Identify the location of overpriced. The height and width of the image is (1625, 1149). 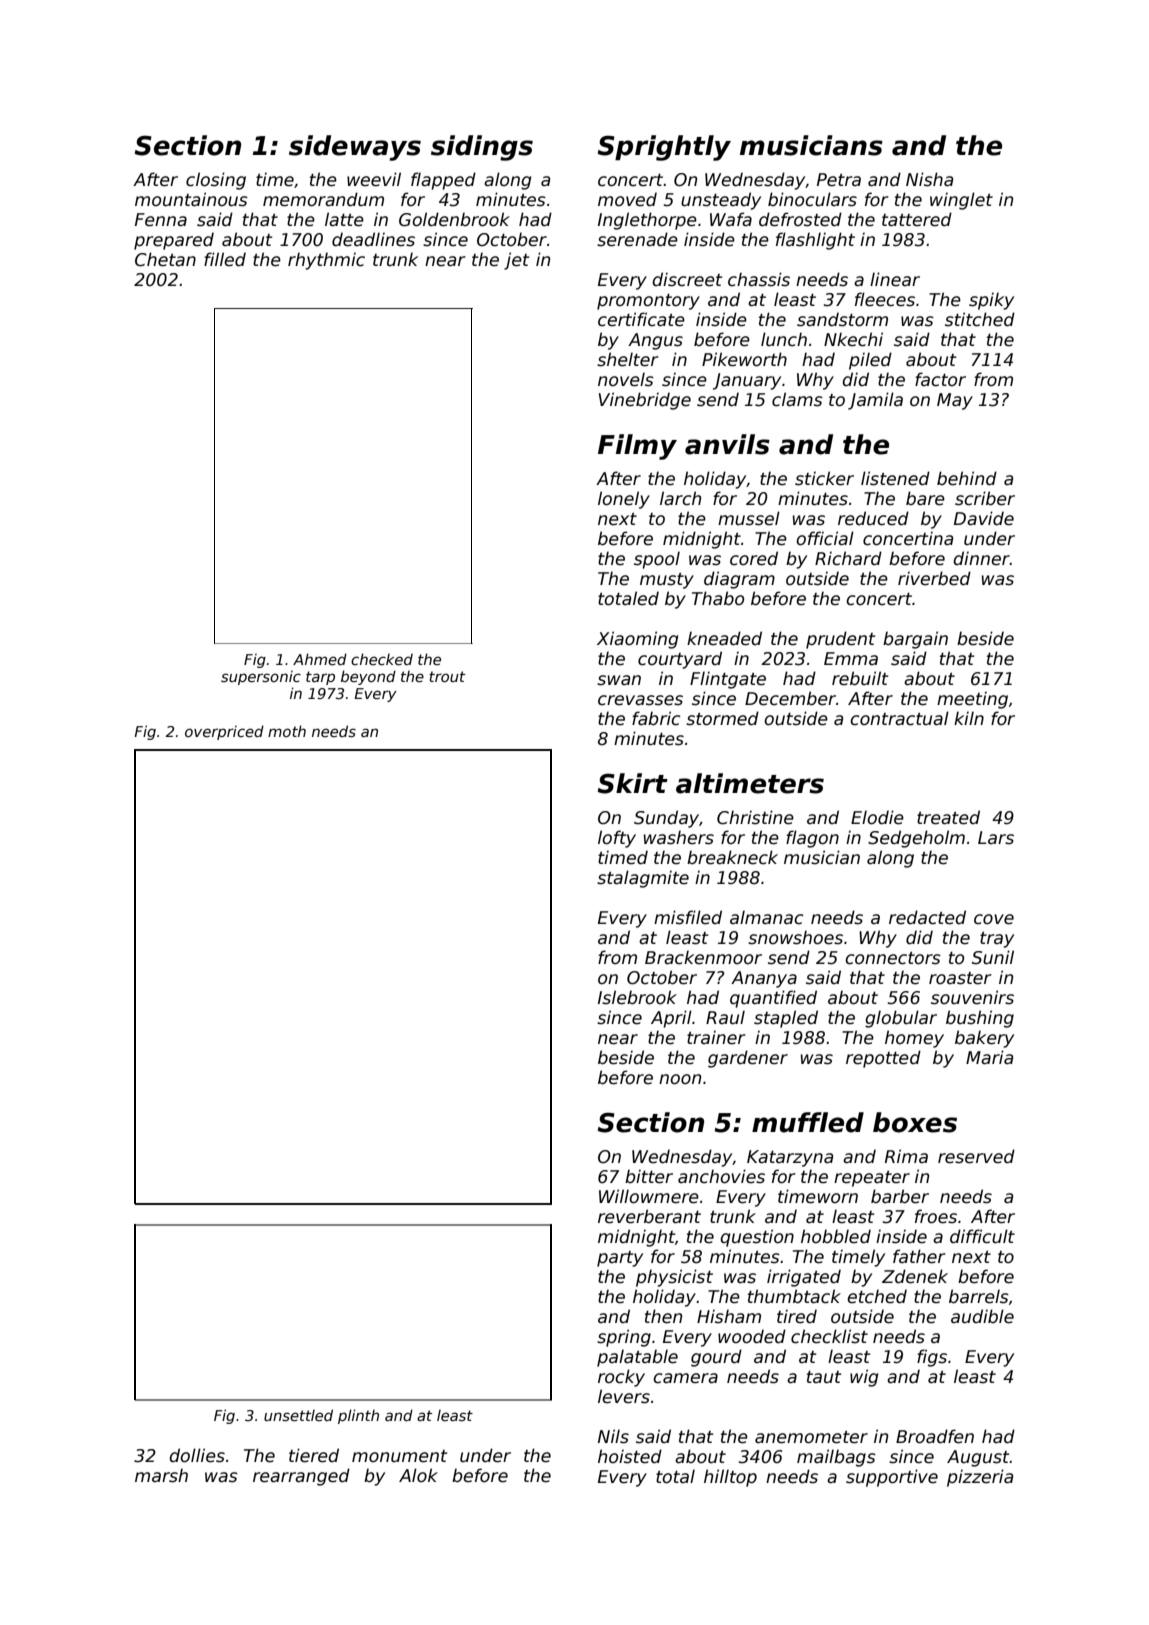
(224, 732).
